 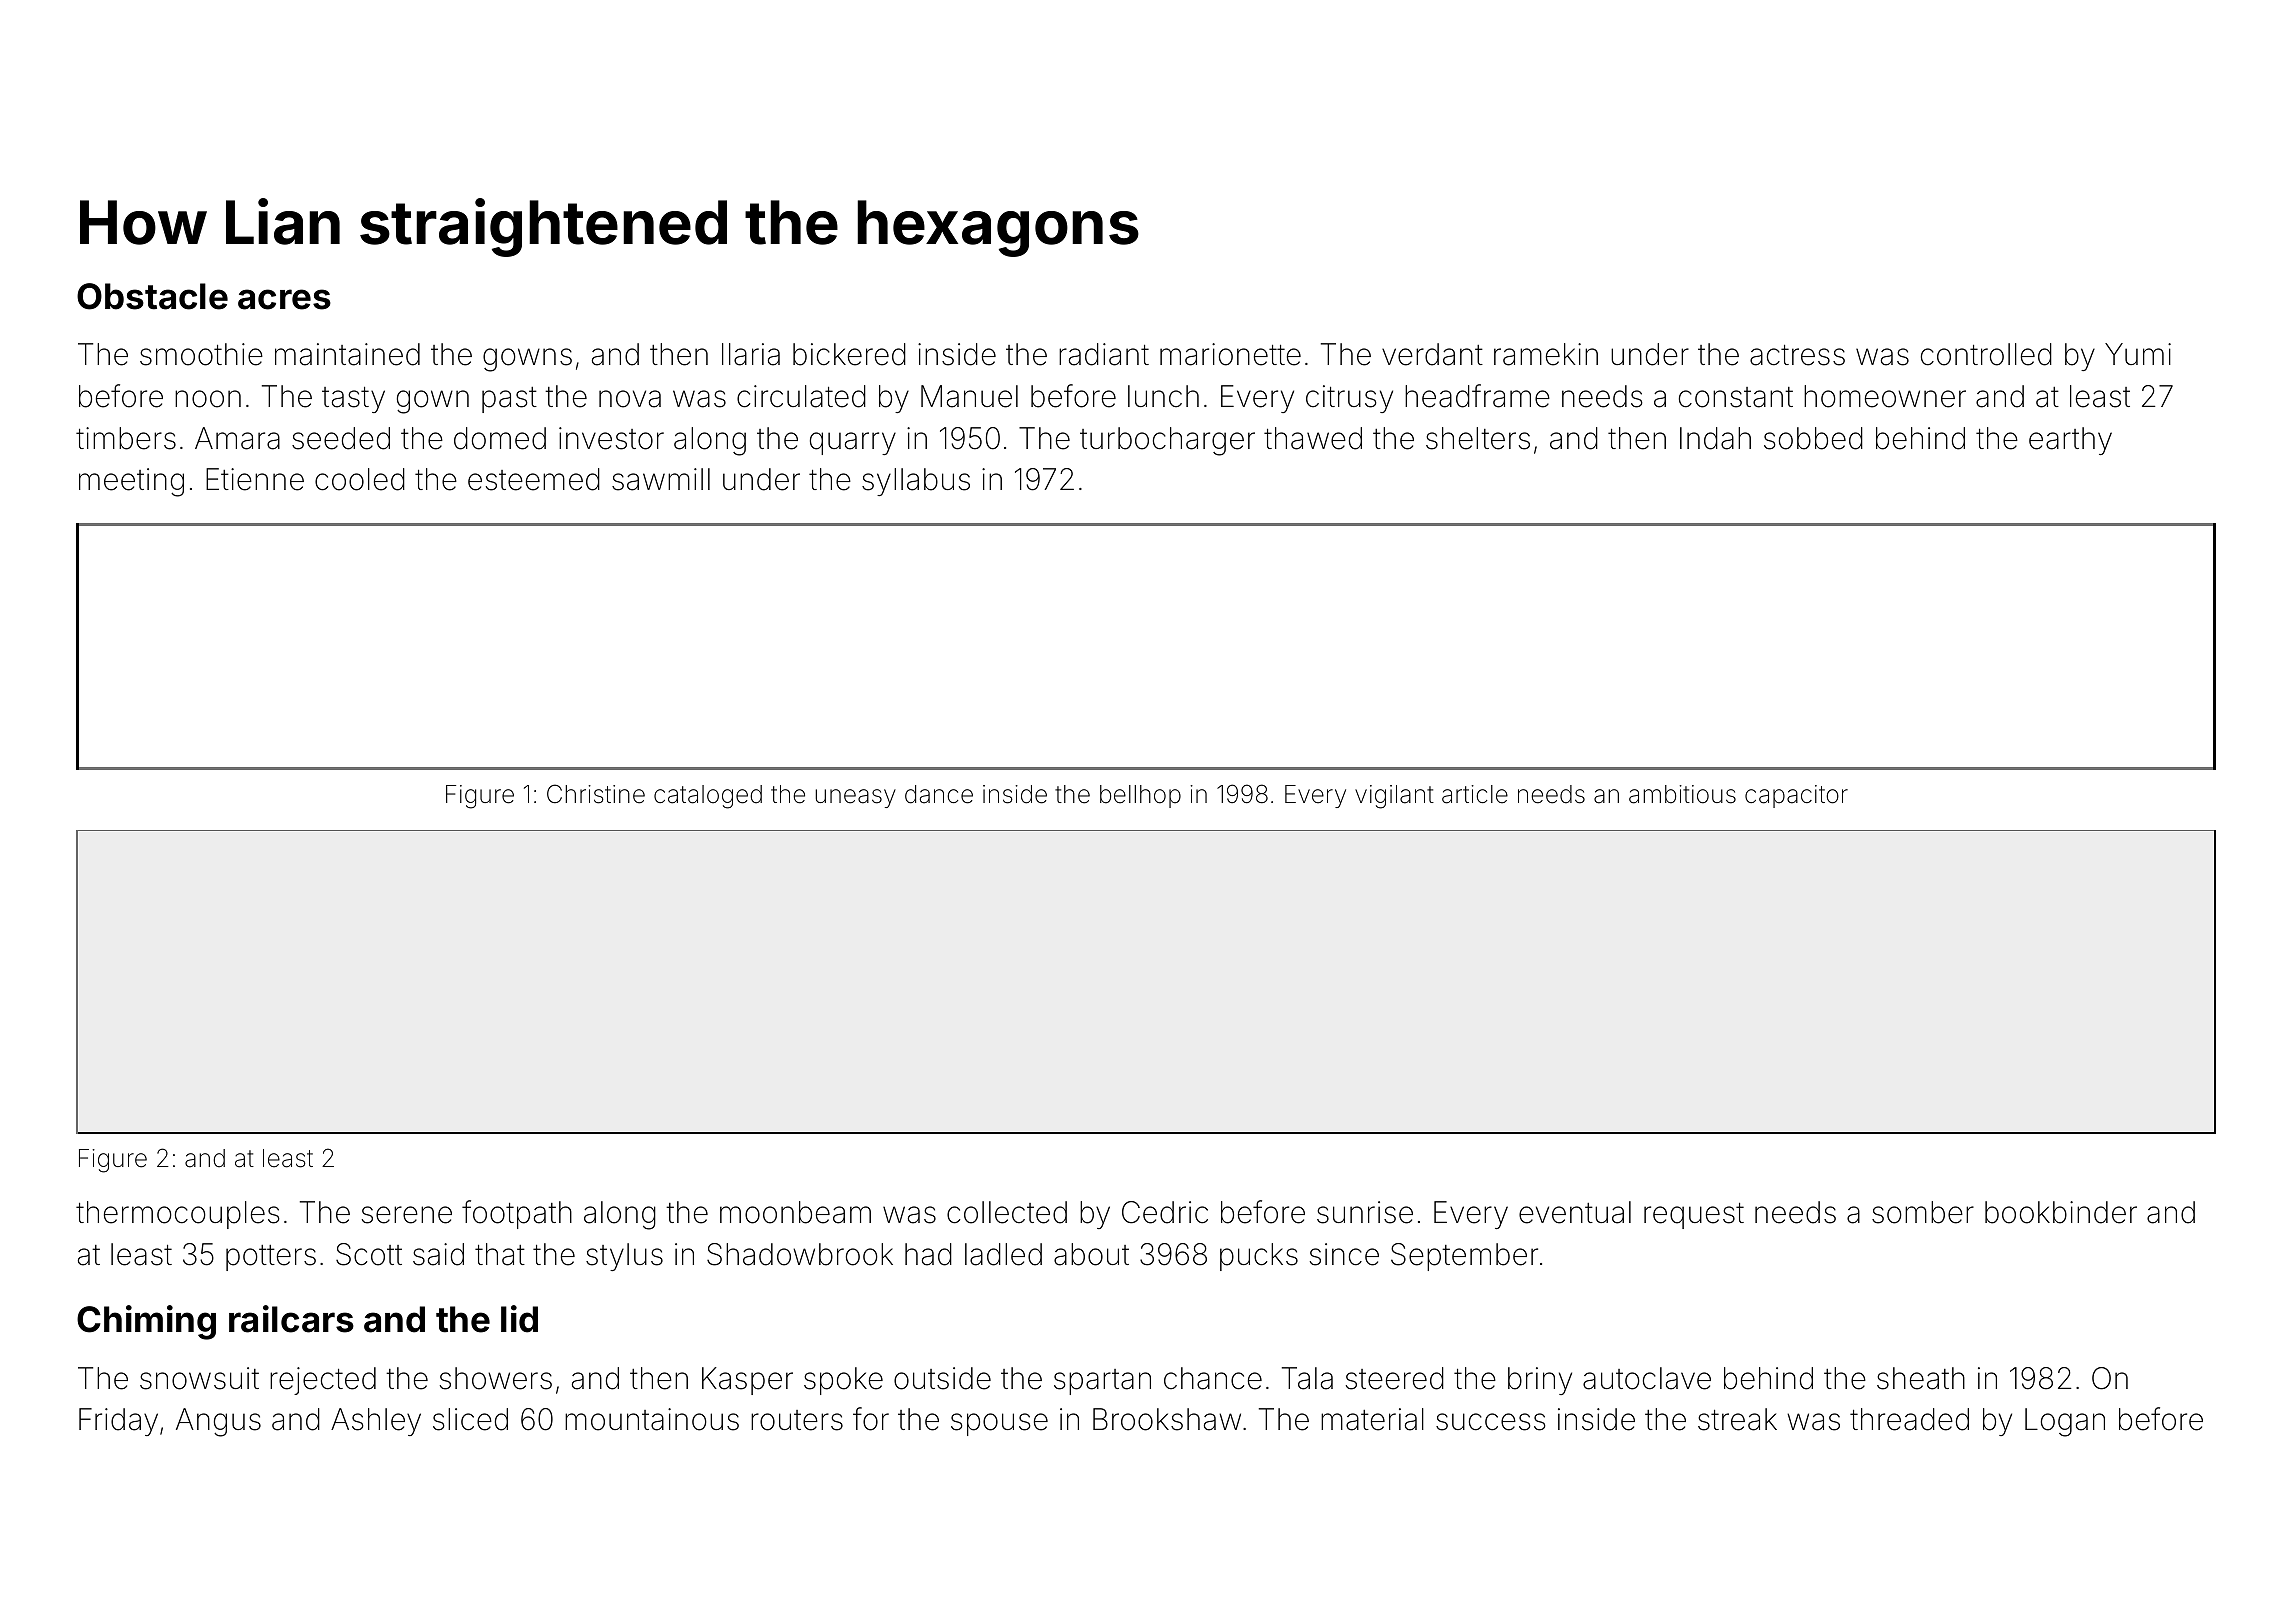 I want to click on bellhop, so click(x=1140, y=796).
